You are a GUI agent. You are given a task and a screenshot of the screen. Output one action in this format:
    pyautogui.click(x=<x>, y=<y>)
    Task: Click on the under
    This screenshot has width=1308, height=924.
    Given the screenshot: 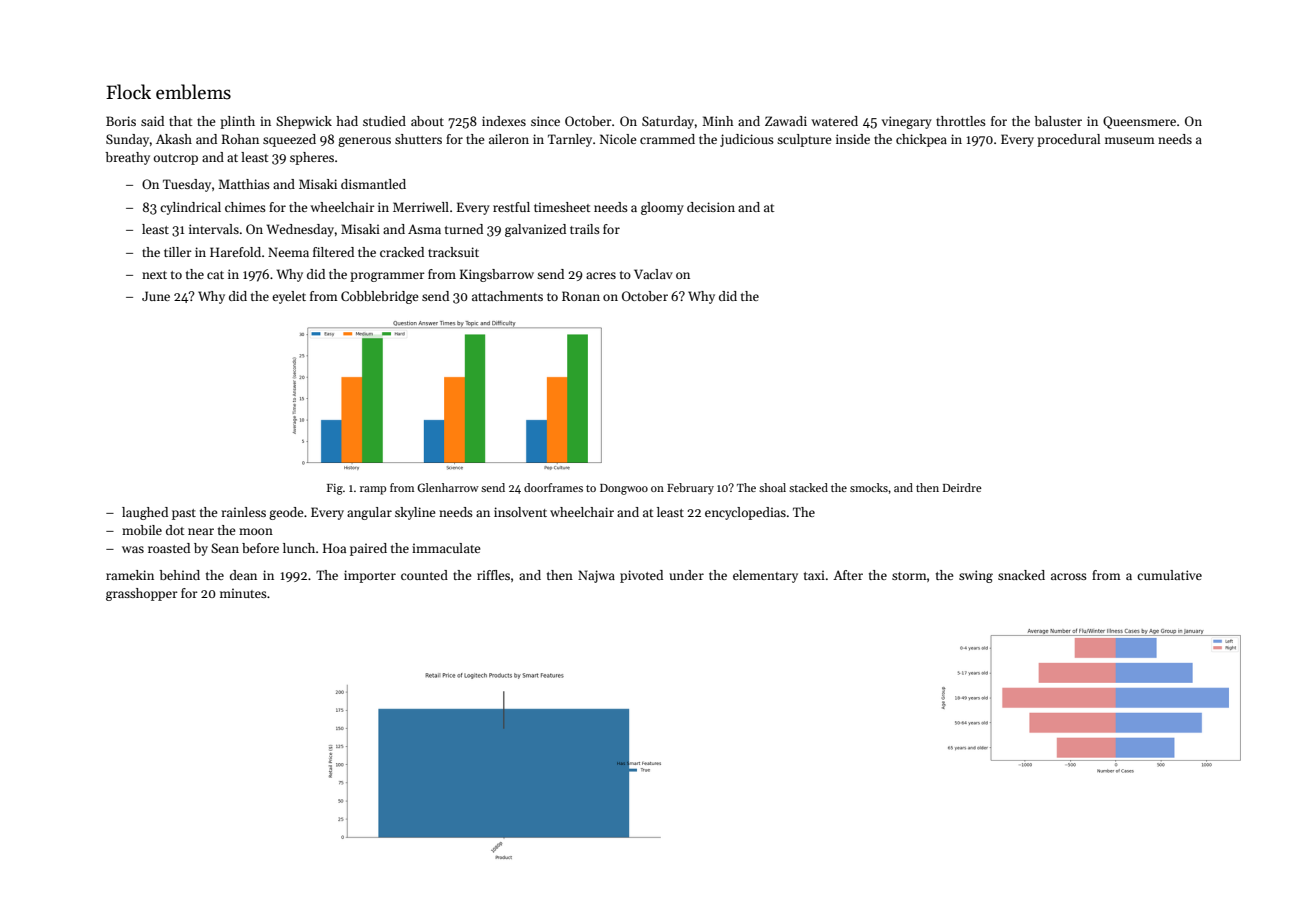 What is the action you would take?
    pyautogui.click(x=686, y=575)
